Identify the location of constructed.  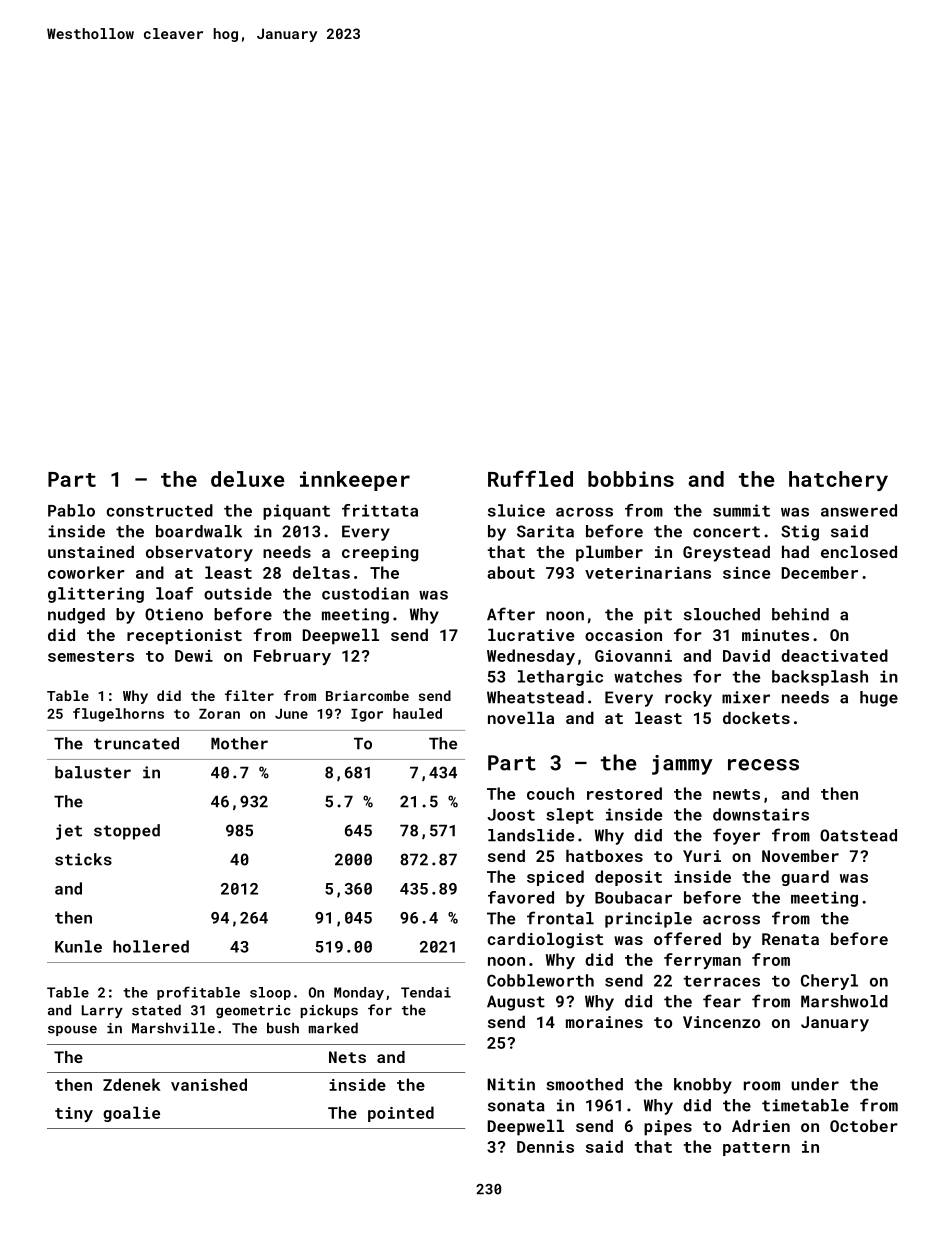
(159, 510).
